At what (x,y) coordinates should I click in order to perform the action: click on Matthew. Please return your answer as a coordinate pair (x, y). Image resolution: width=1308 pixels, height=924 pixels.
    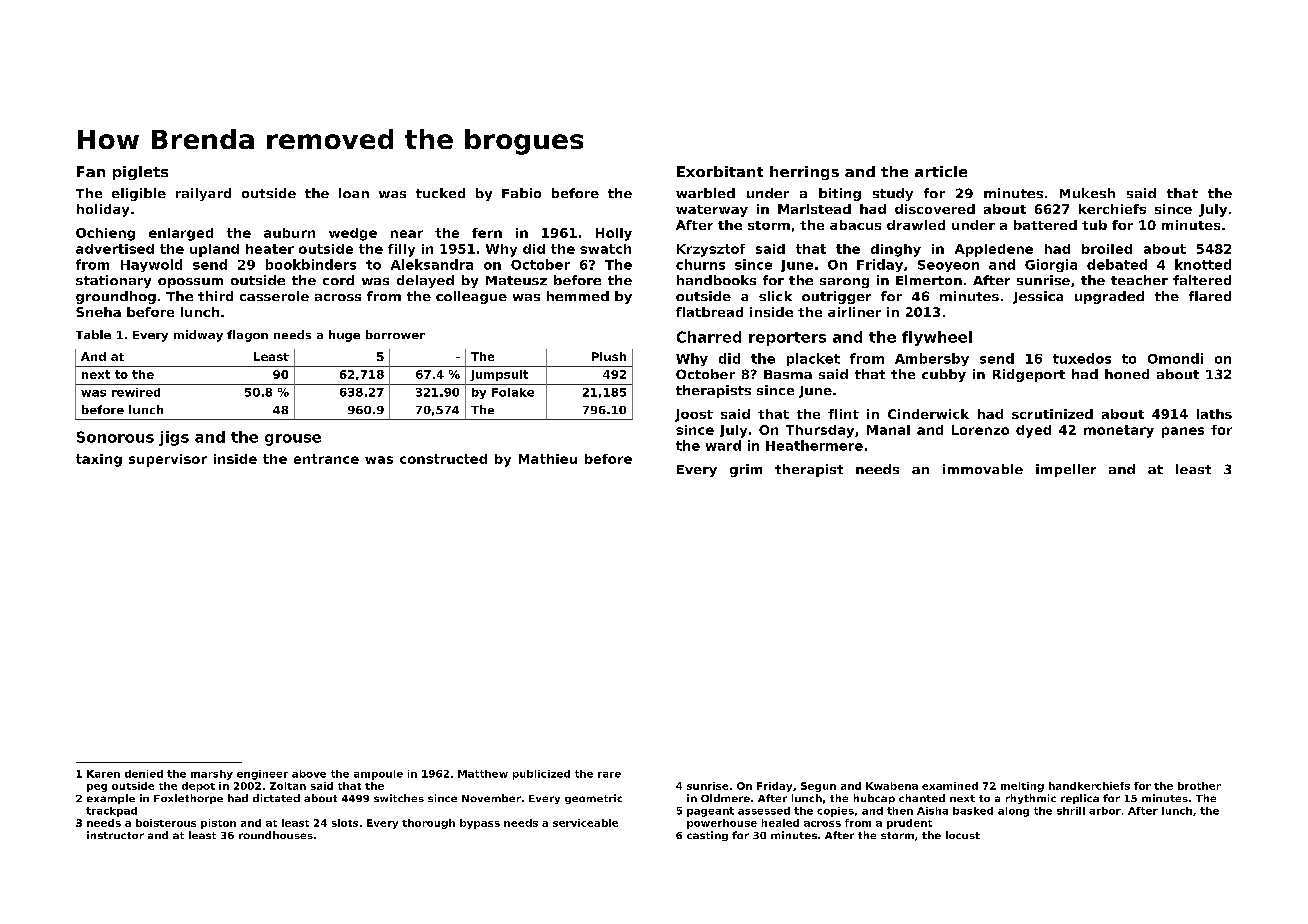
    Looking at the image, I should click on (483, 774).
